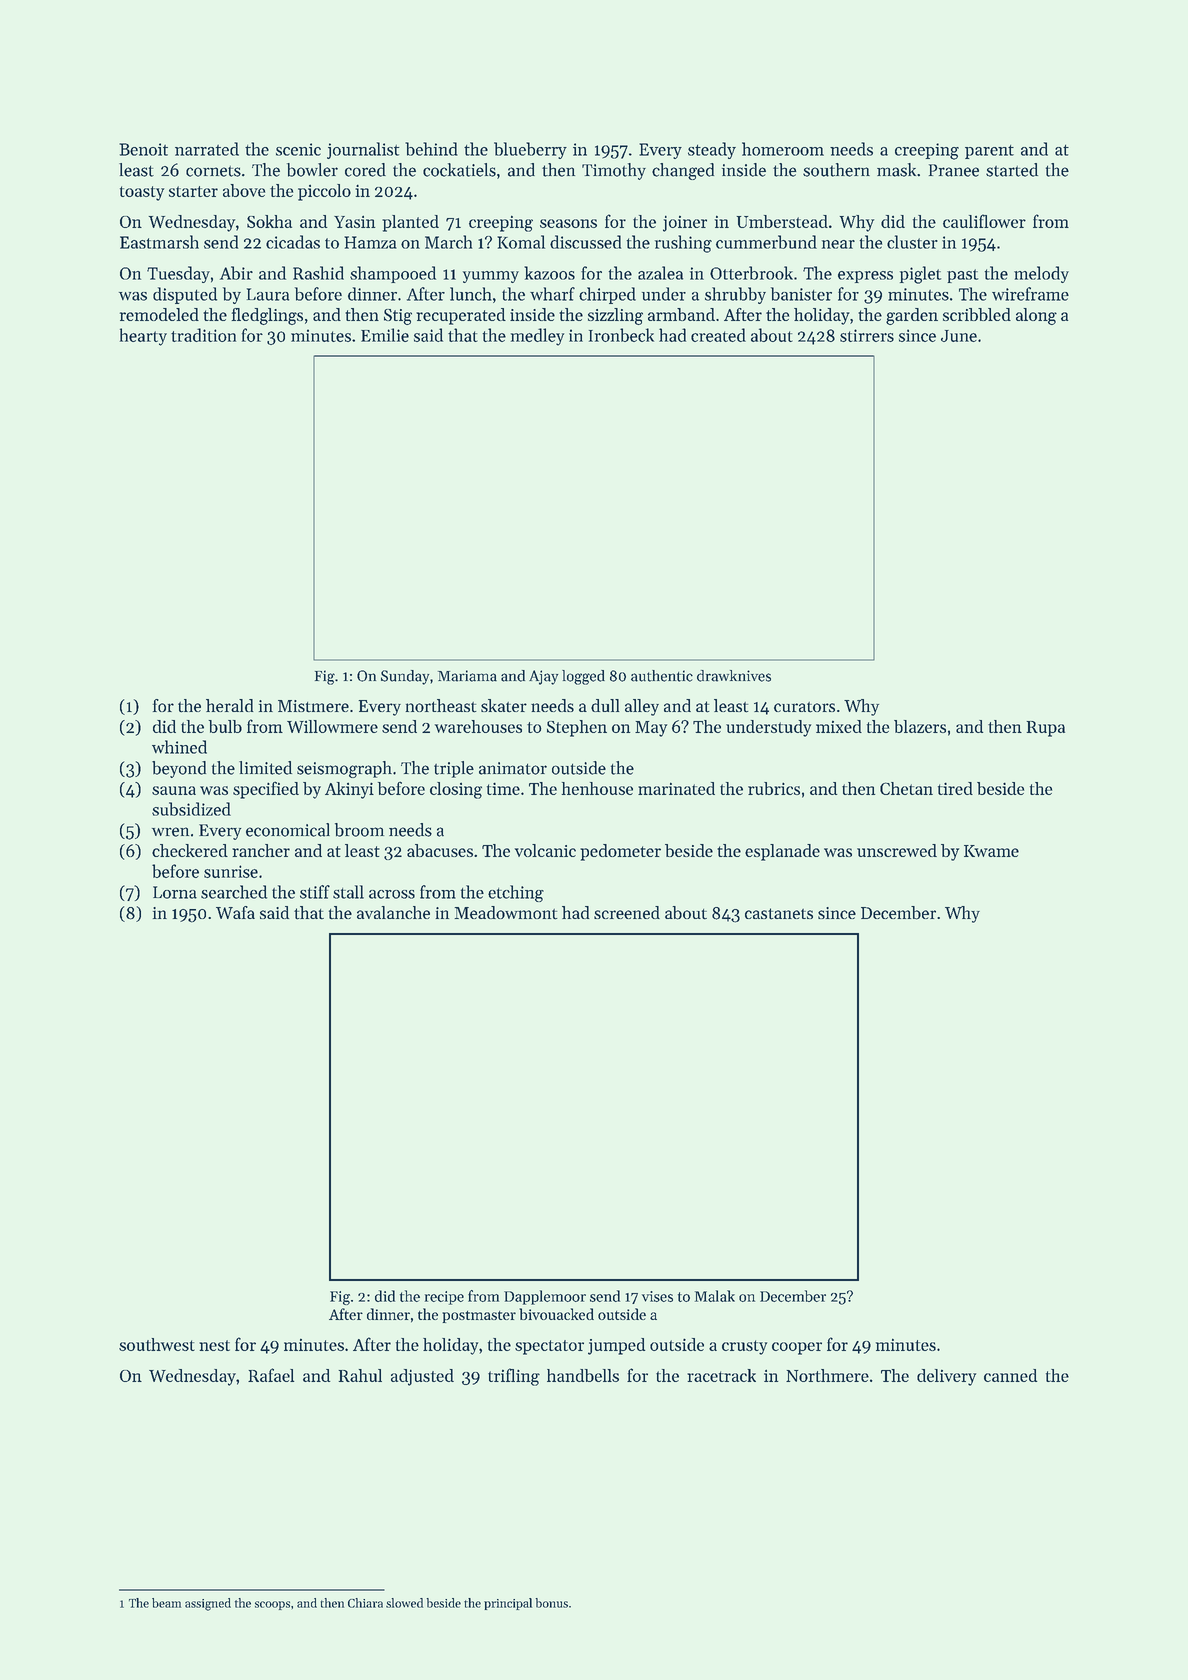  What do you see at coordinates (1036, 316) in the screenshot?
I see `along` at bounding box center [1036, 316].
